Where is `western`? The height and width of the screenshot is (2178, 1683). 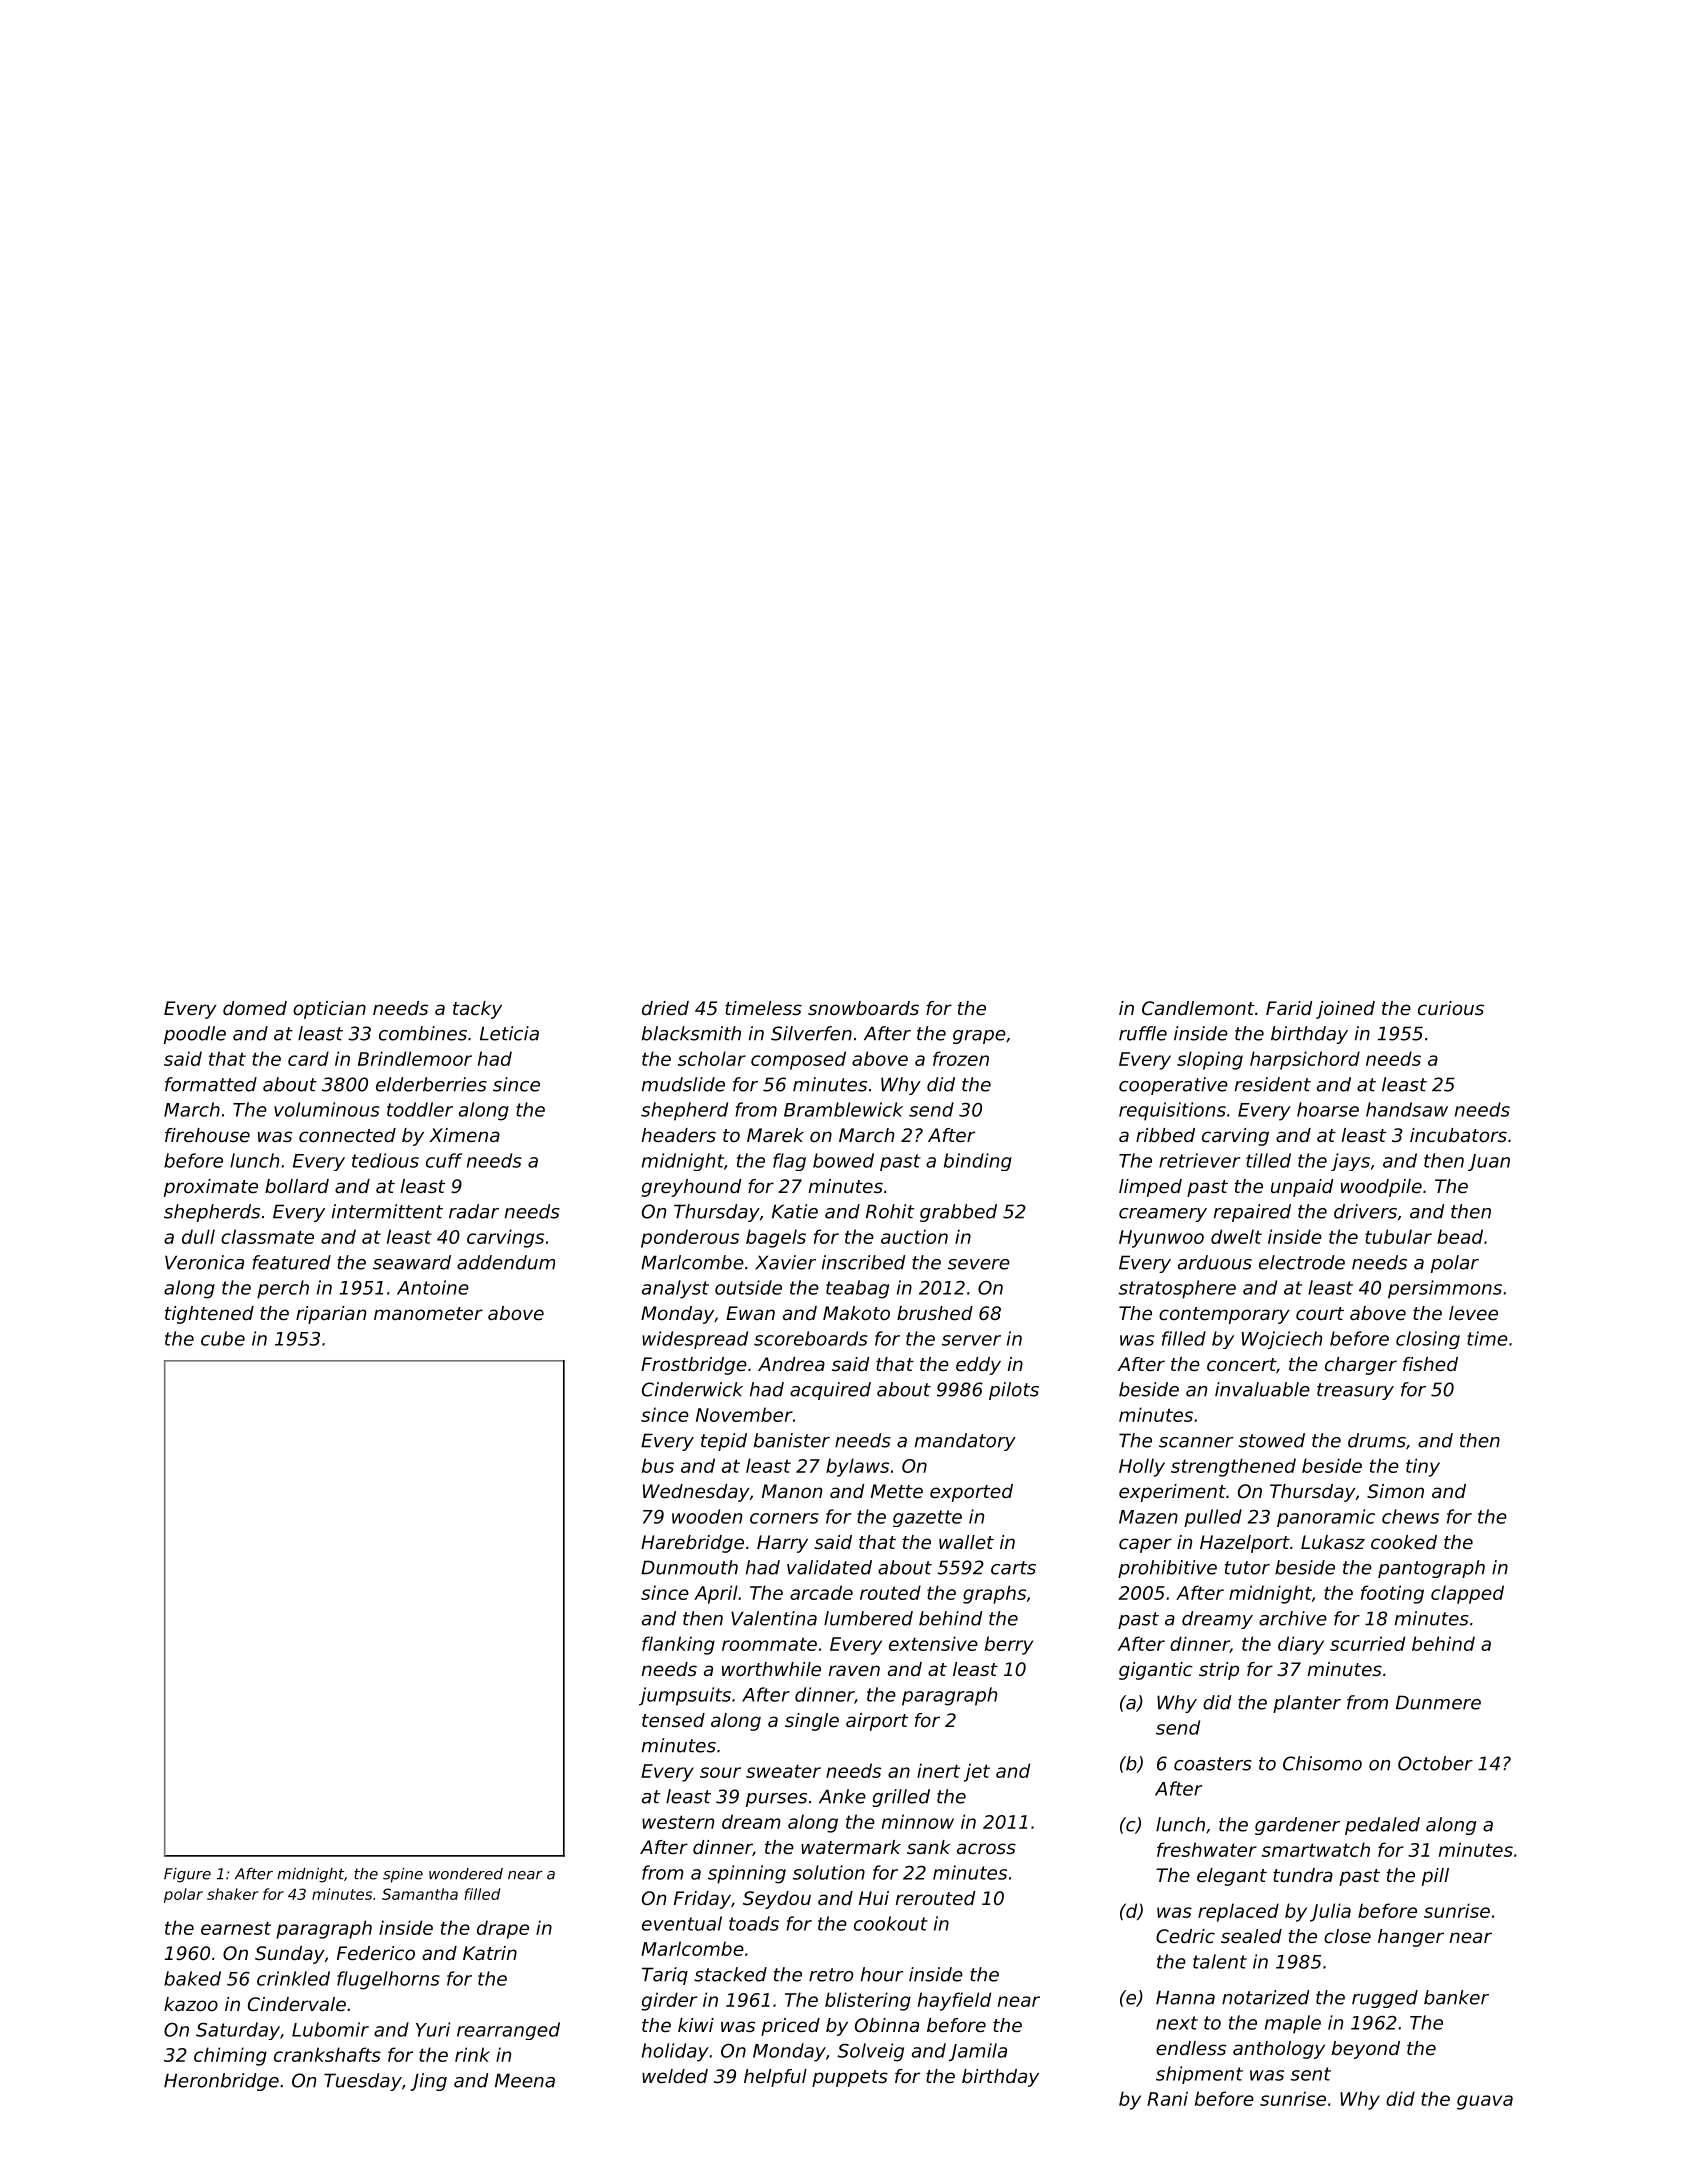
western is located at coordinates (678, 1822).
